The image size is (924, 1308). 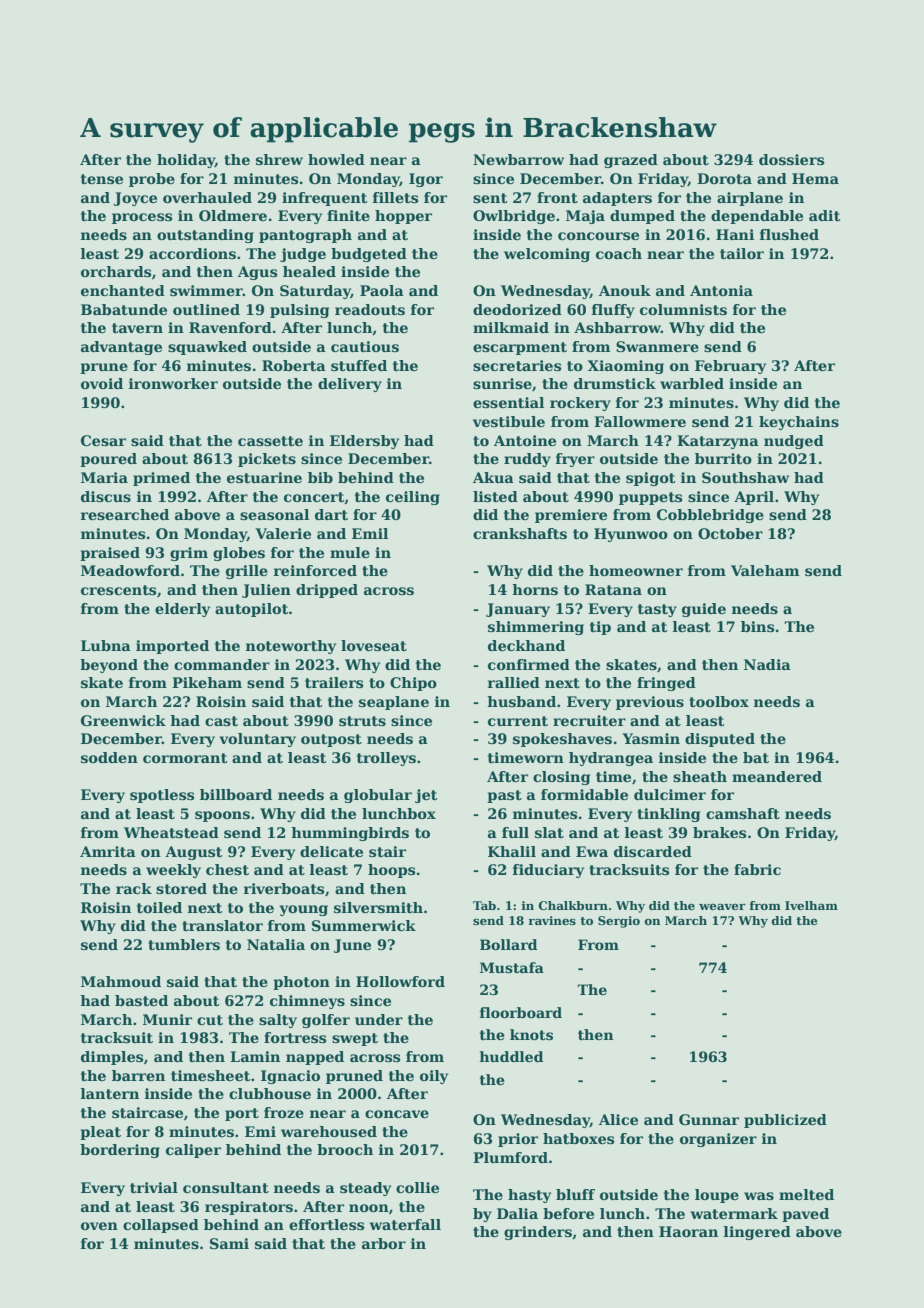 What do you see at coordinates (121, 981) in the screenshot?
I see `Mahmoud` at bounding box center [121, 981].
